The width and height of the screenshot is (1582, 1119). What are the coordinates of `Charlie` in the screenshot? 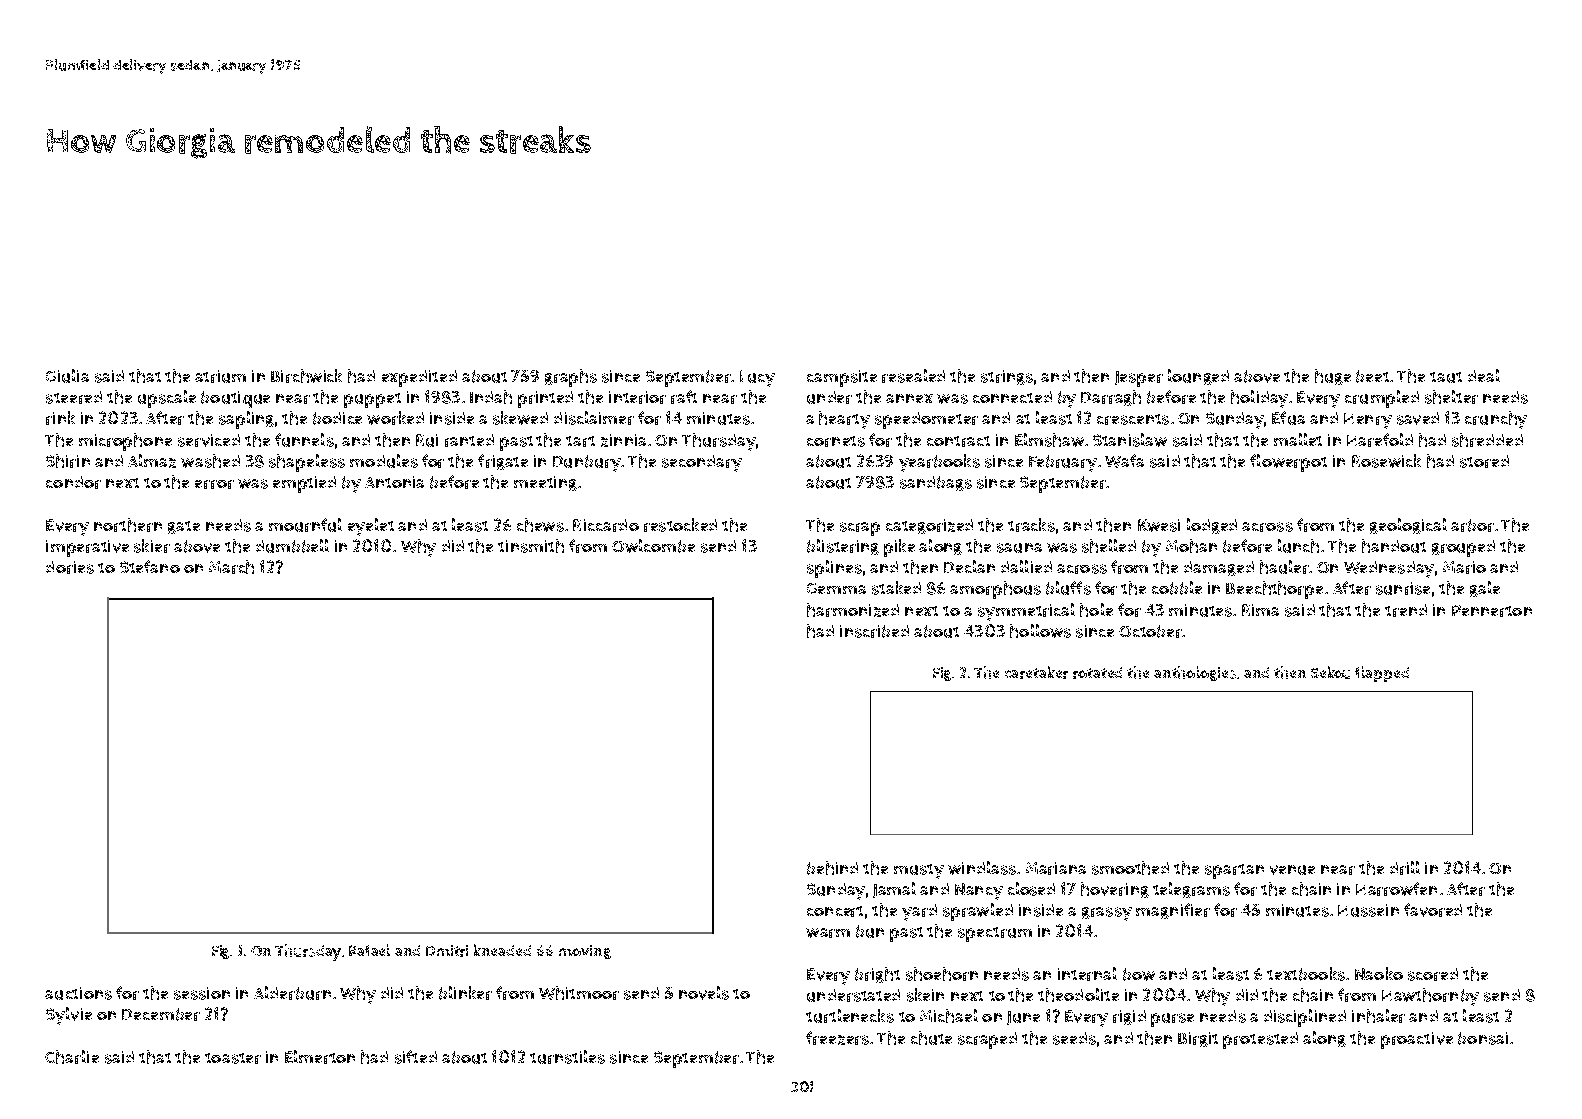 It's located at (72, 1057).
